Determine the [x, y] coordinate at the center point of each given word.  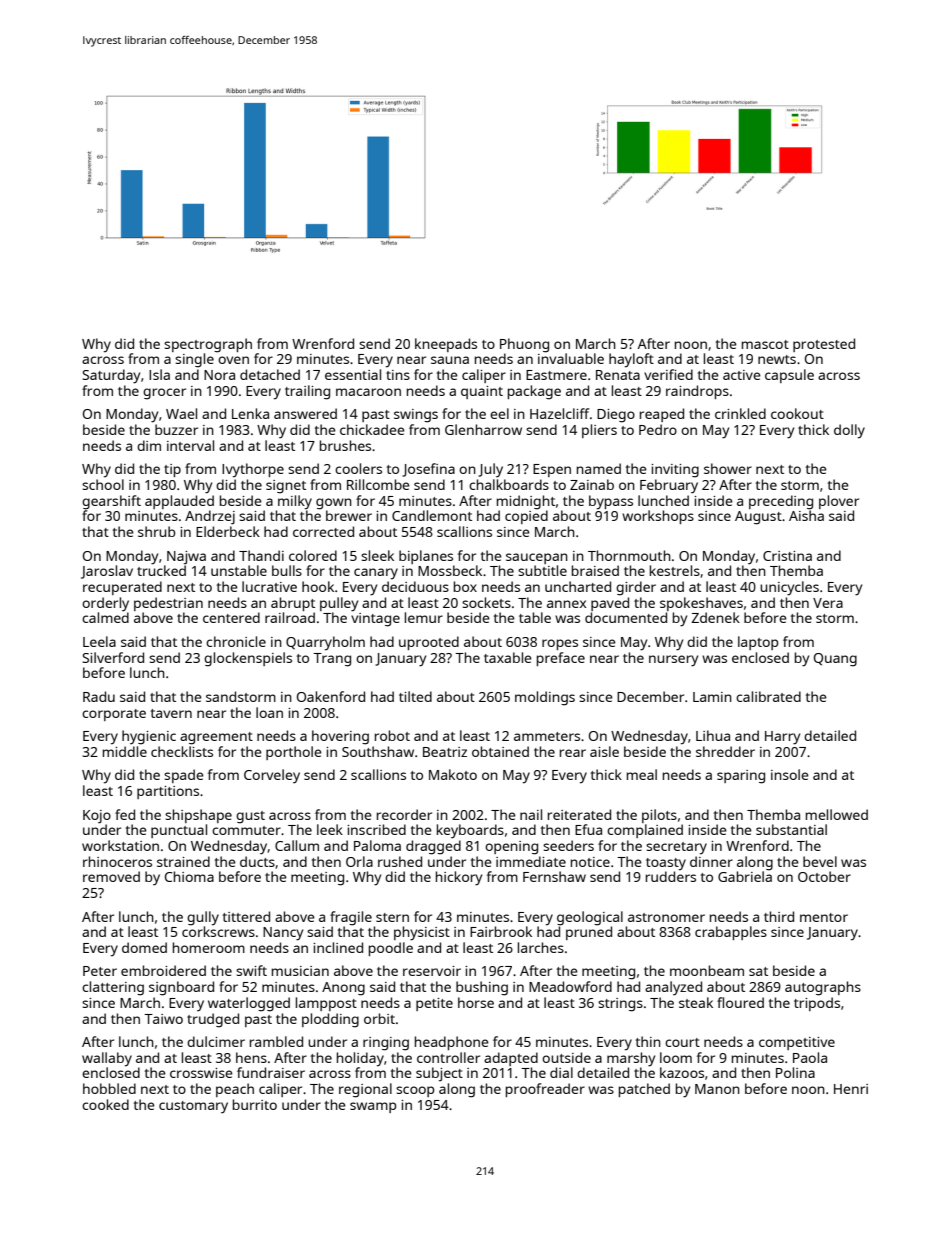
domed [144, 947]
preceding [781, 502]
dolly [849, 431]
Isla [159, 374]
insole [790, 774]
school [103, 484]
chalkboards [509, 484]
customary [193, 1107]
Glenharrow [483, 429]
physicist [422, 933]
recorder [404, 814]
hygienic [149, 737]
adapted [511, 1059]
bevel [820, 861]
